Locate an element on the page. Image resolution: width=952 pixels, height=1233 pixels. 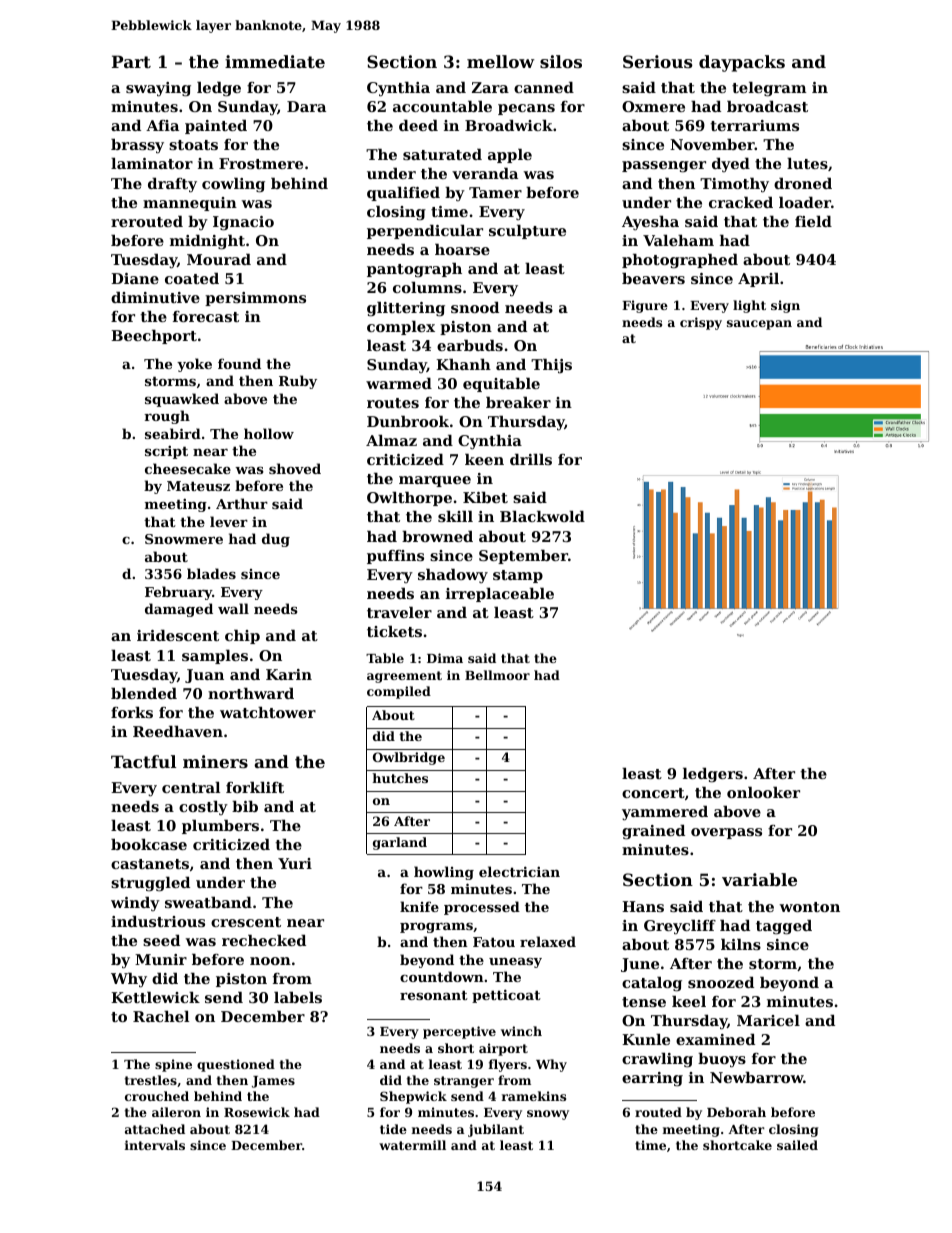
Greycliff is located at coordinates (680, 927).
